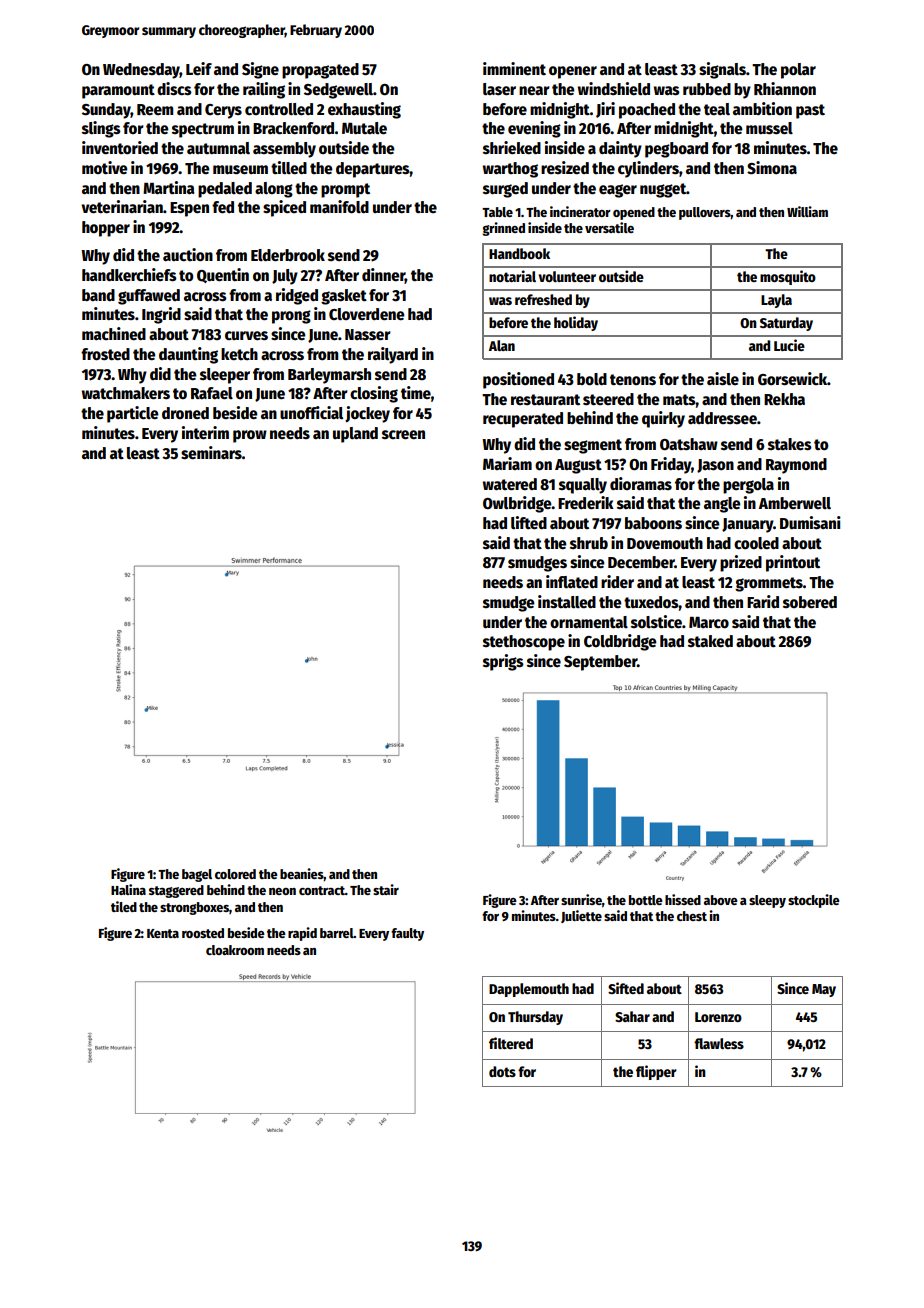  Describe the element at coordinates (128, 889) in the document. I see `Halina` at that location.
